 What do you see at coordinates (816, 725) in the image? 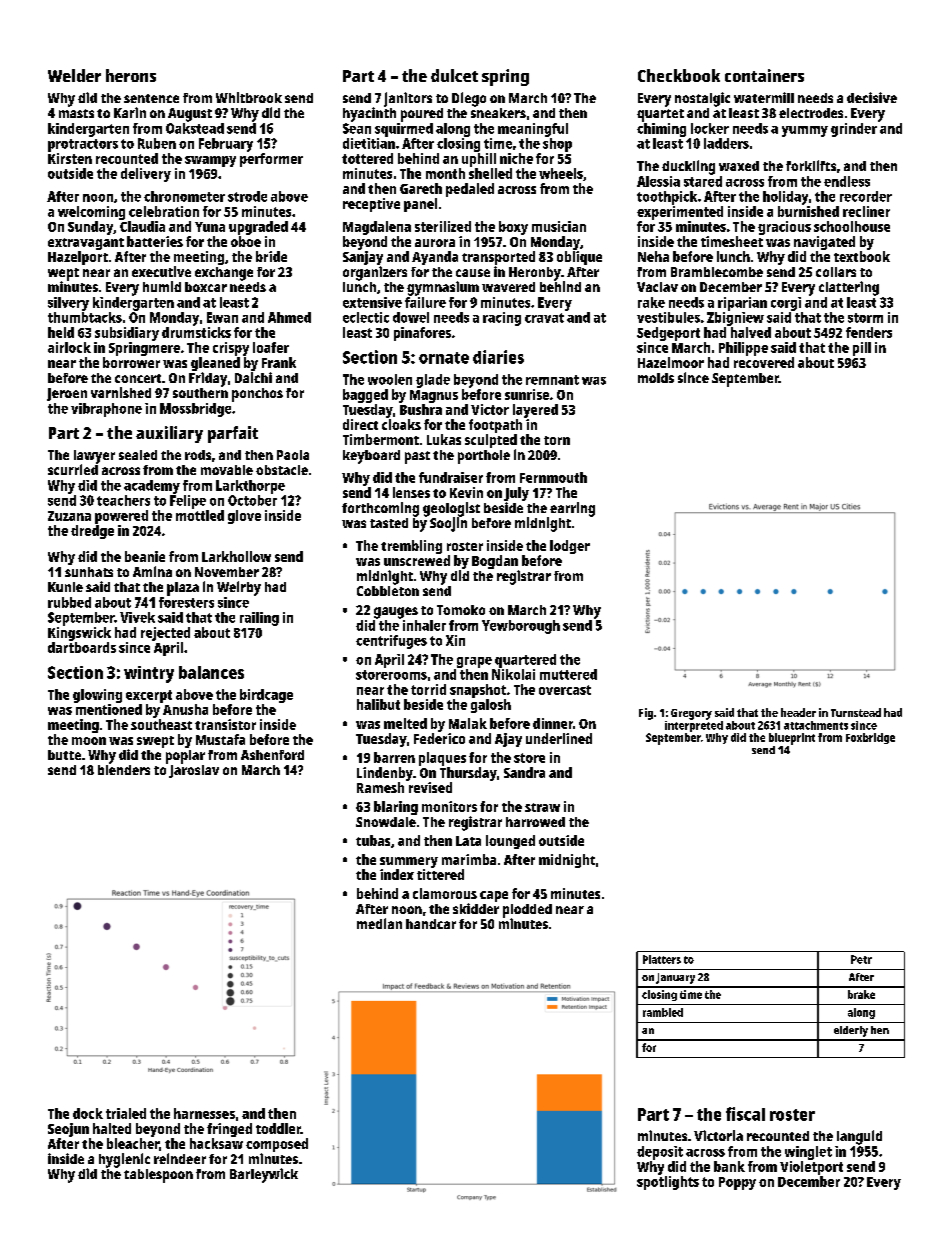
I see `attachments` at bounding box center [816, 725].
